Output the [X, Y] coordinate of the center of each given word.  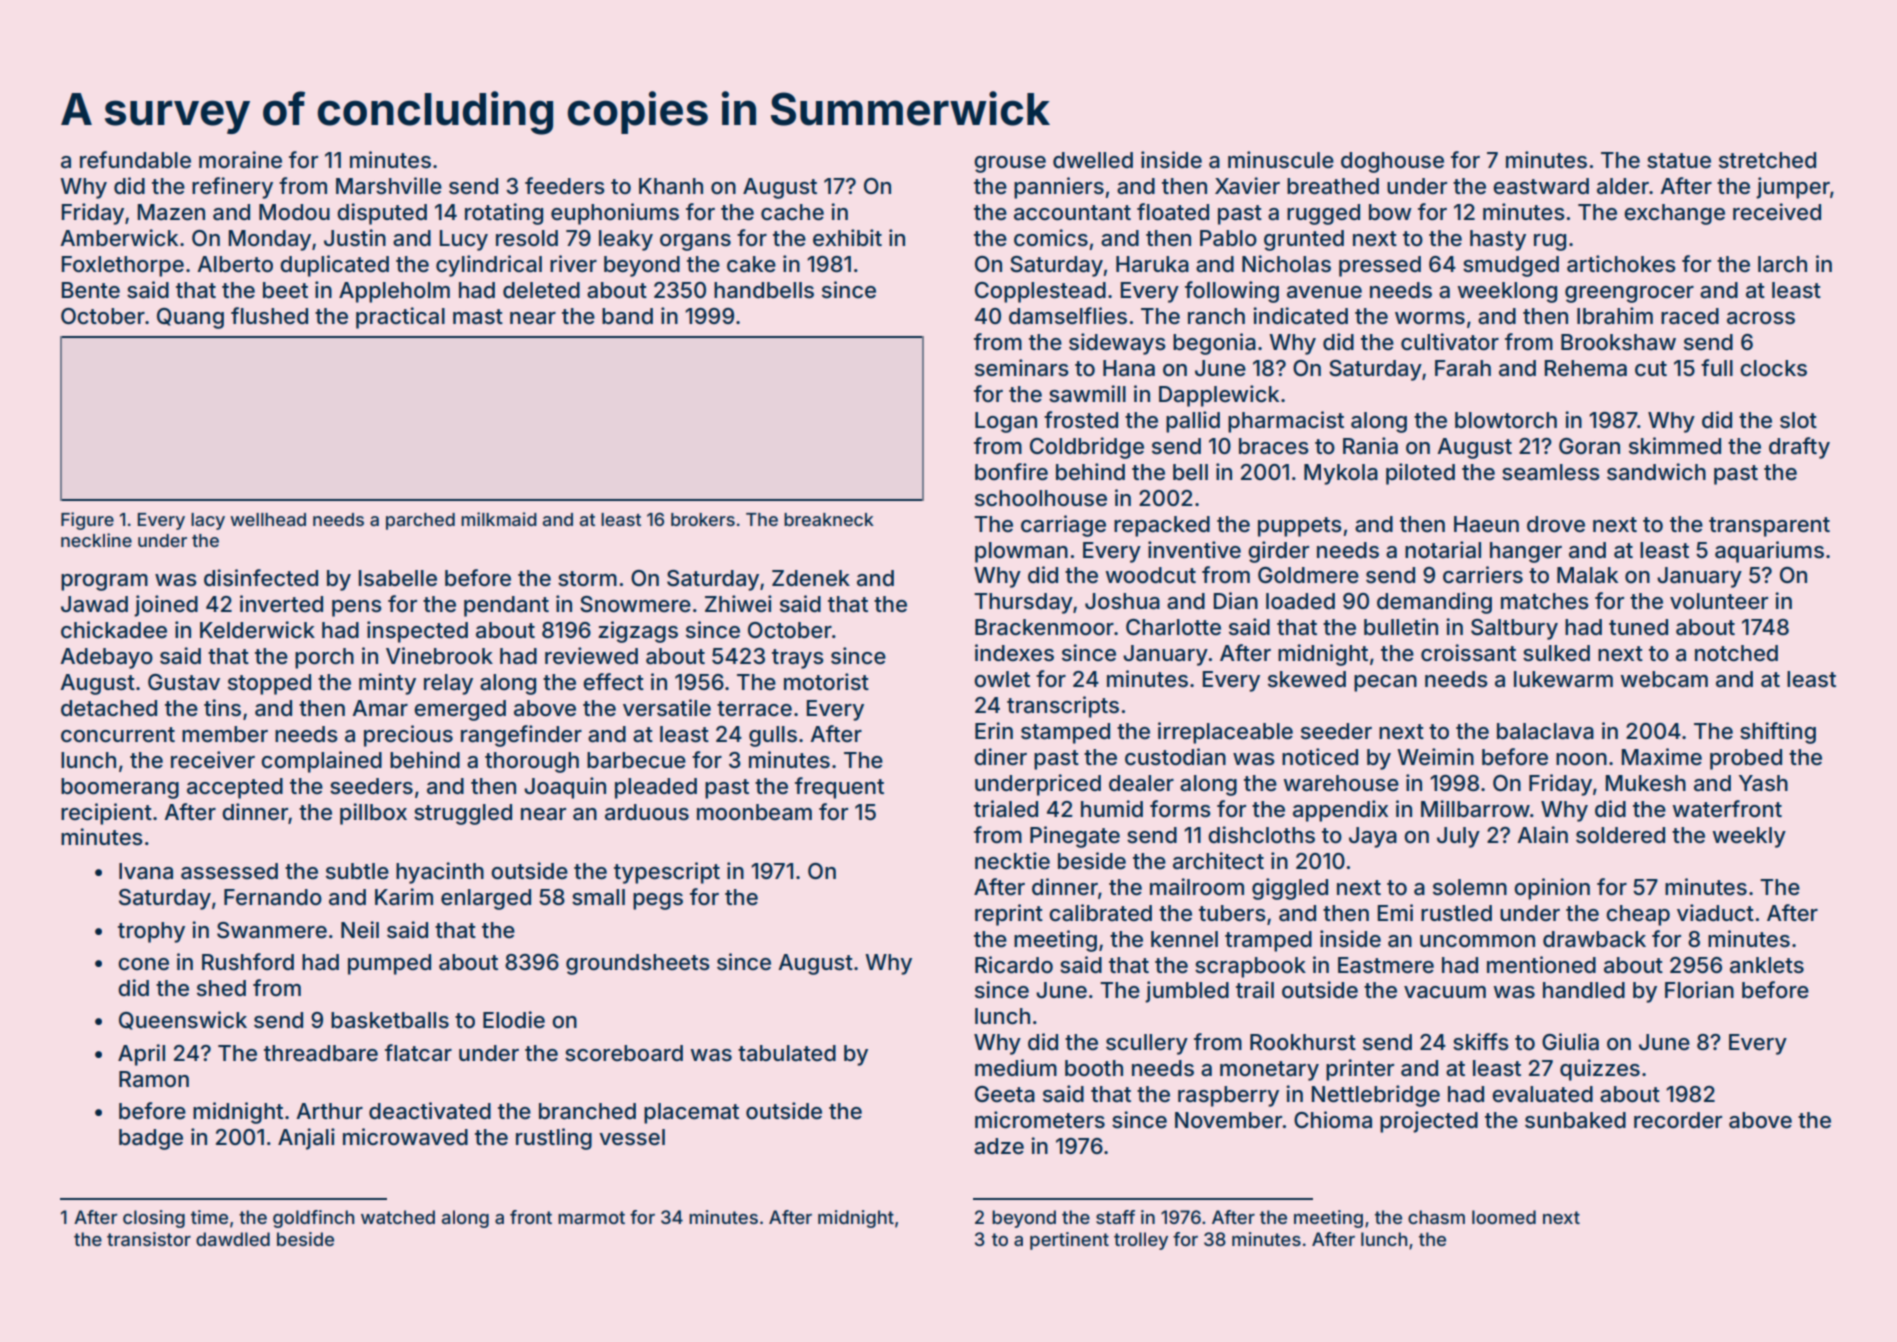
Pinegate [1075, 837]
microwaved [405, 1137]
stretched [1767, 160]
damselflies [1068, 316]
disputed [382, 214]
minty [387, 684]
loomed [1504, 1217]
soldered [1620, 835]
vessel [632, 1137]
